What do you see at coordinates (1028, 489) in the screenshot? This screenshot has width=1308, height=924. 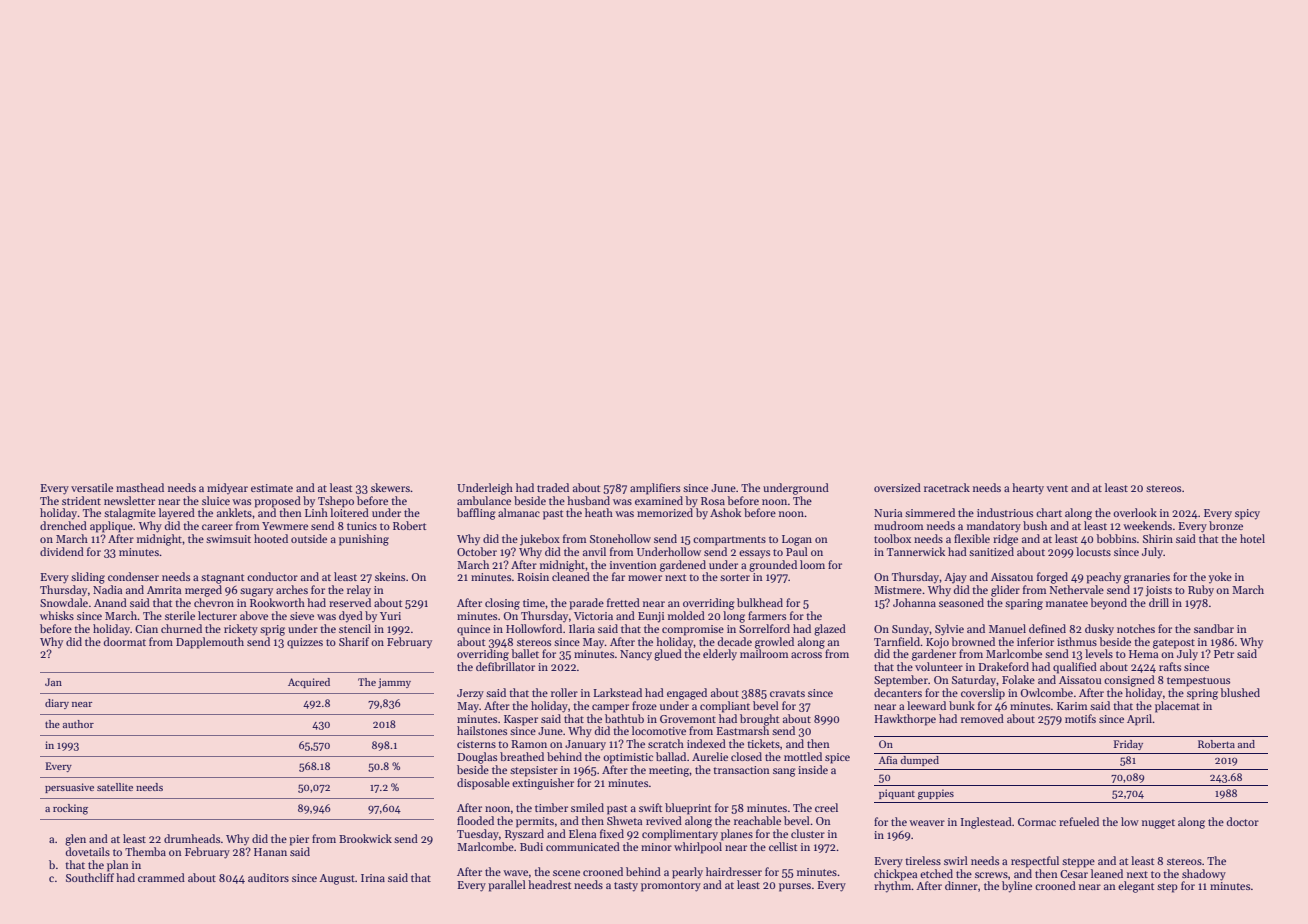 I see `hearty` at bounding box center [1028, 489].
